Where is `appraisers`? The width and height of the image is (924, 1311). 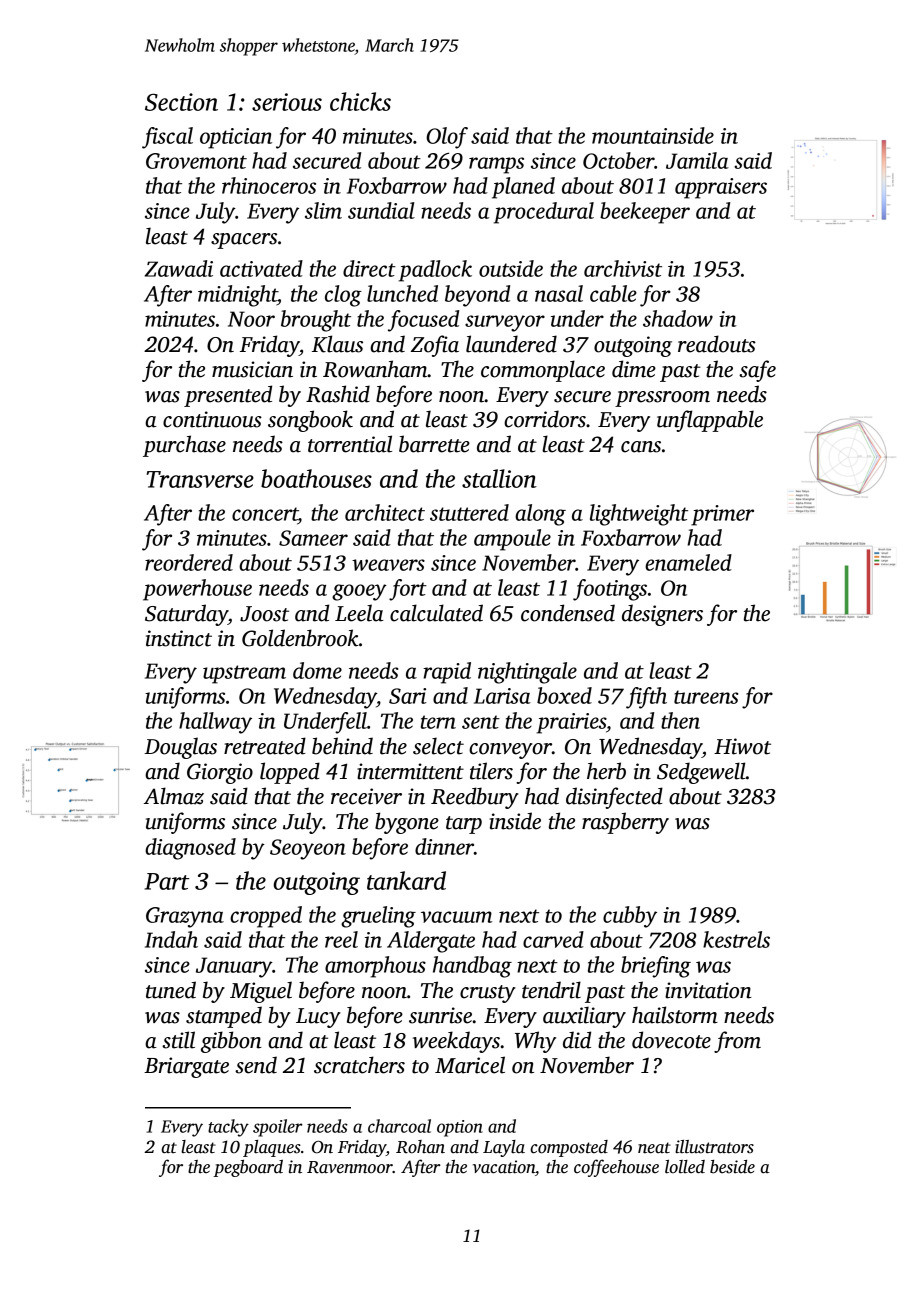
appraisers is located at coordinates (721, 188).
